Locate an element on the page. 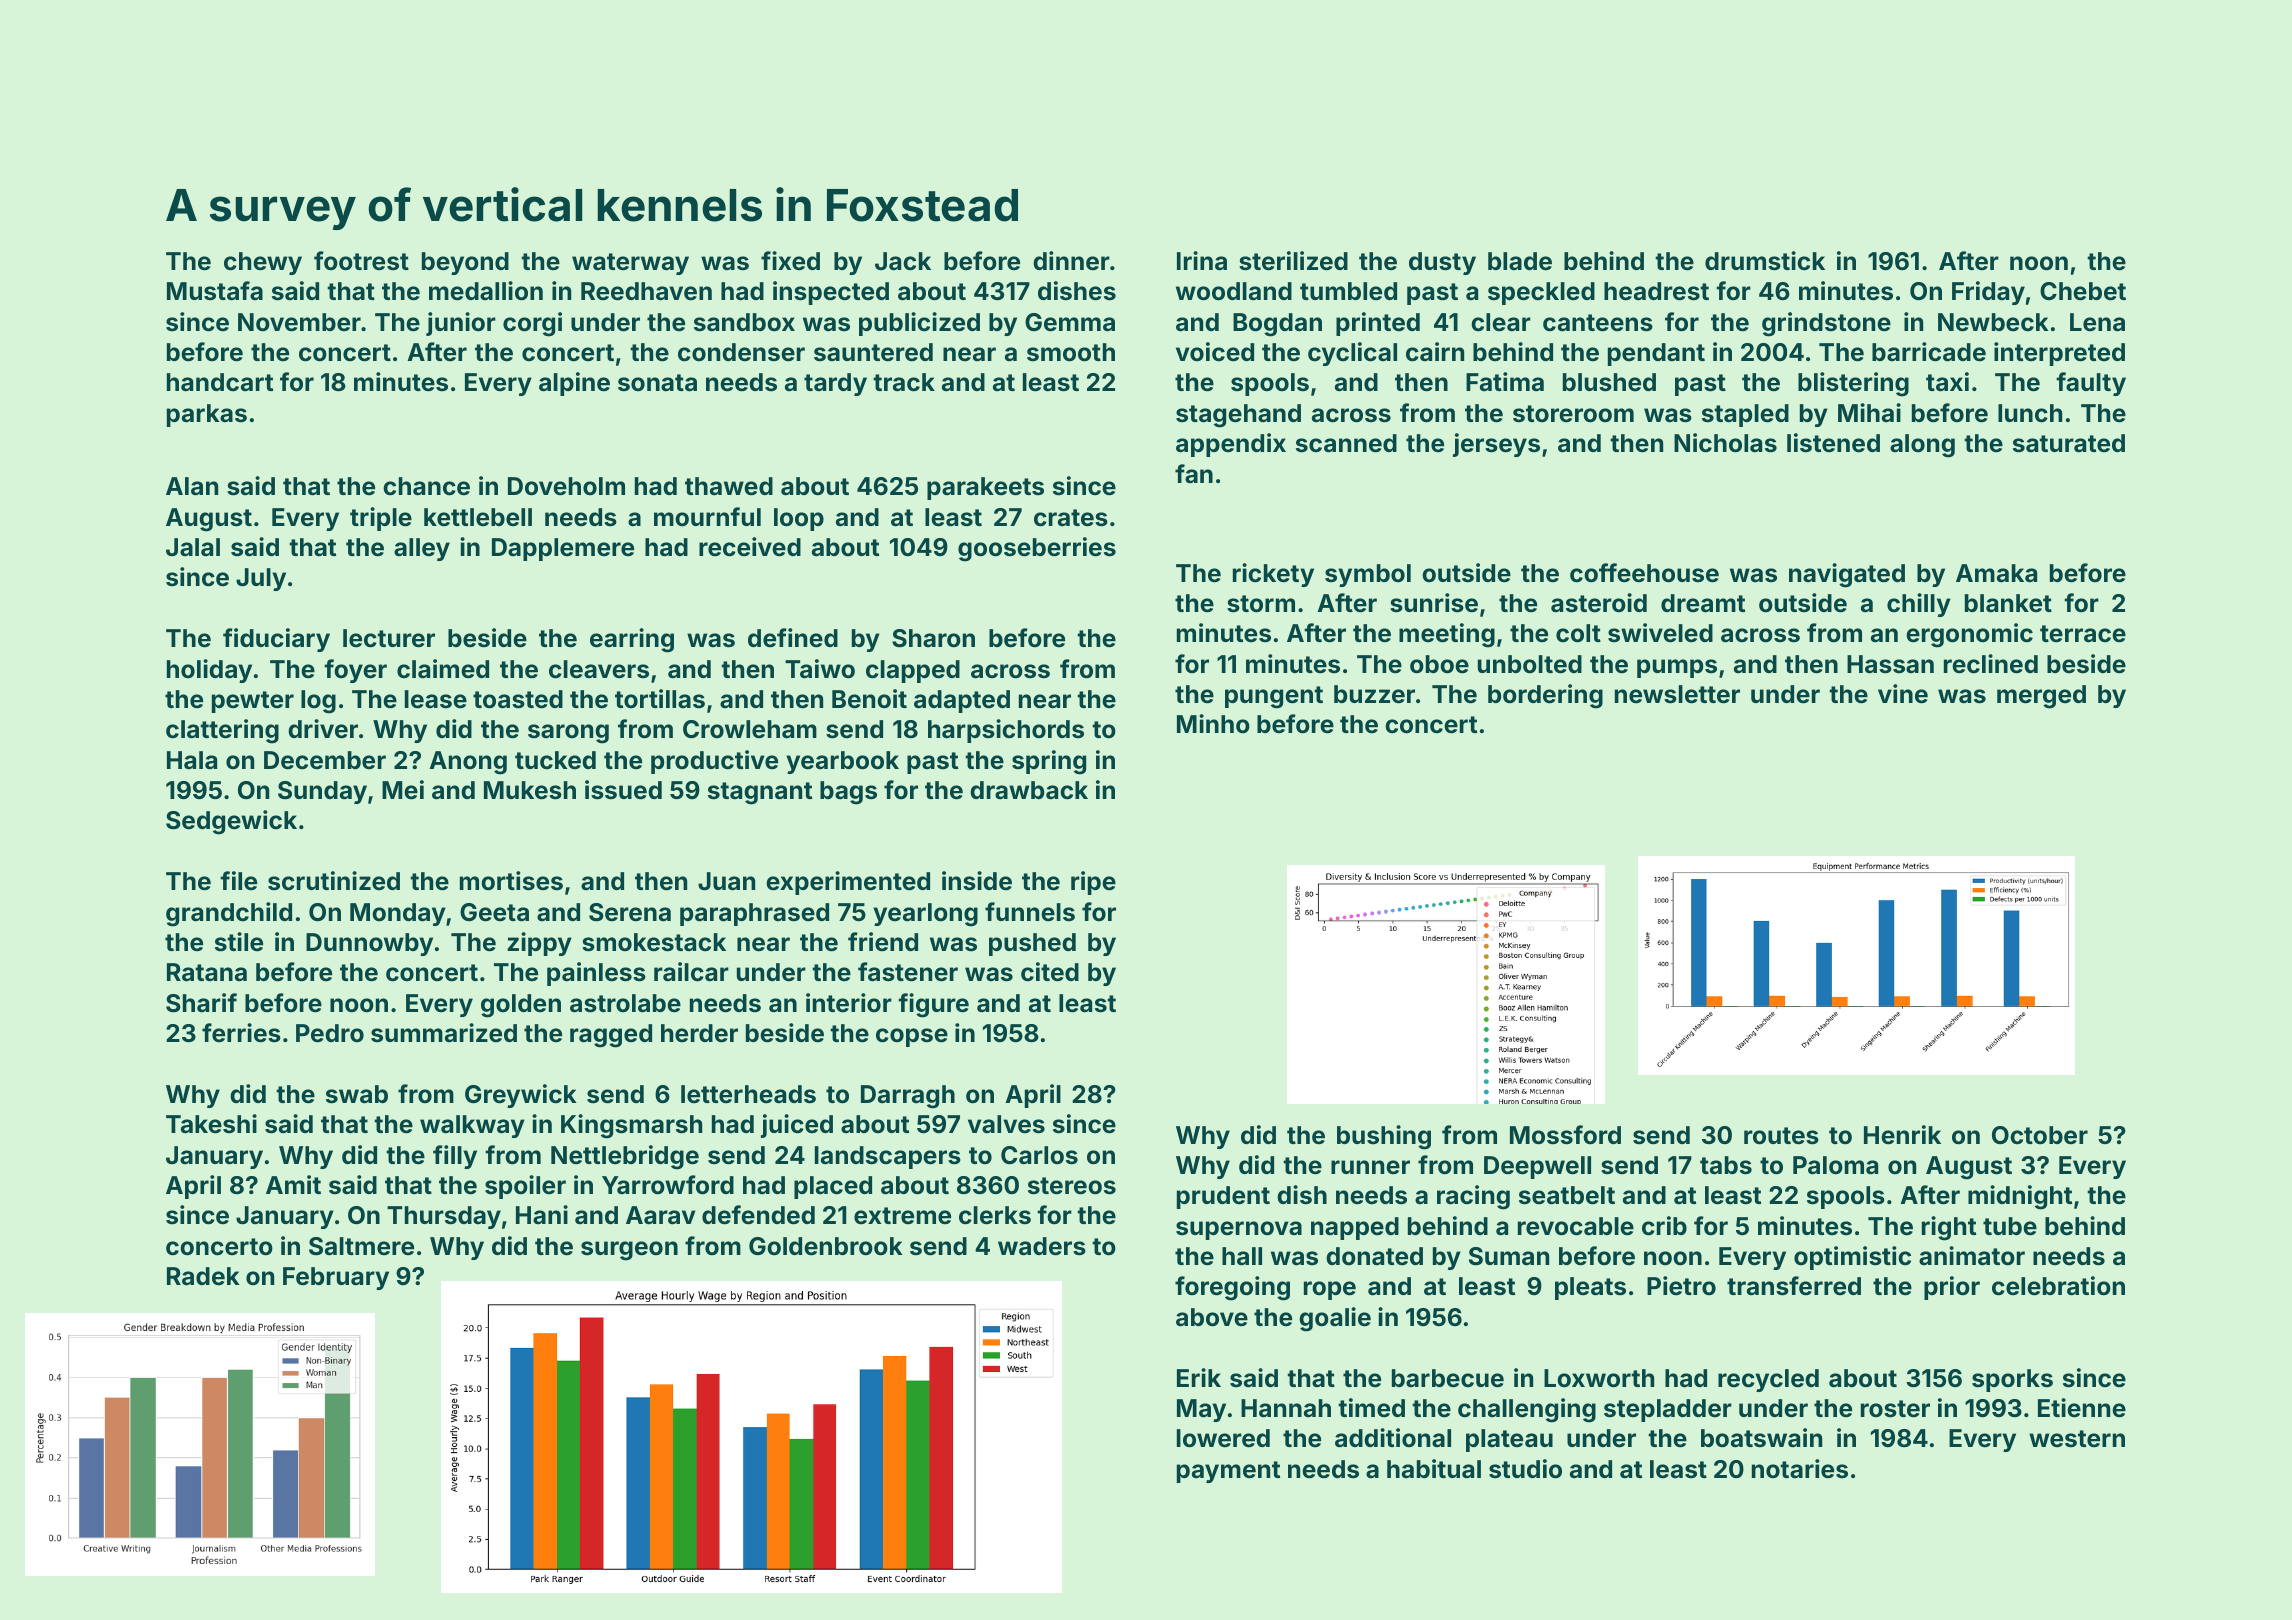 This document has width=2292, height=1620. cited is located at coordinates (1050, 972).
